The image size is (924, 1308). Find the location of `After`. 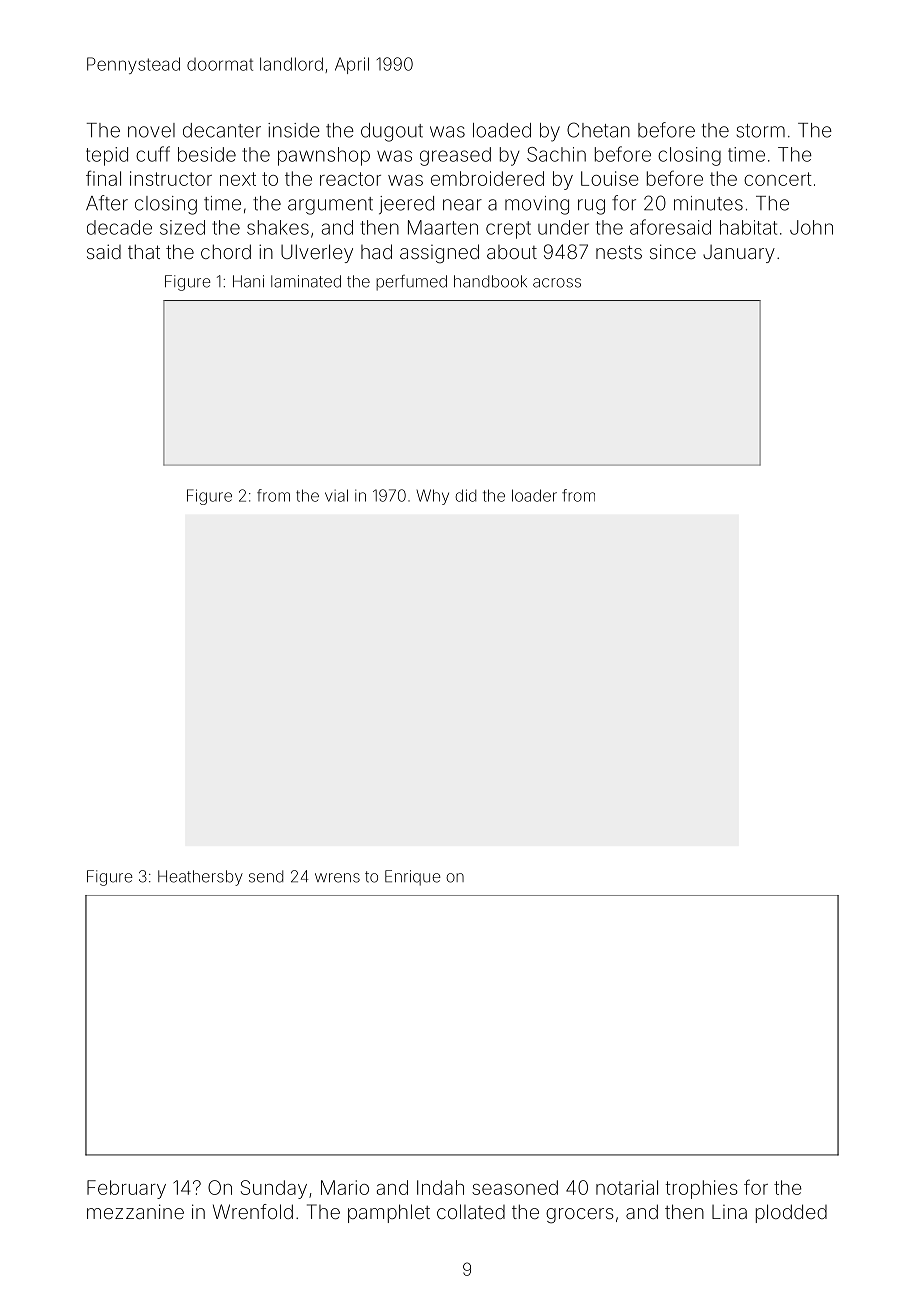

After is located at coordinates (107, 203).
